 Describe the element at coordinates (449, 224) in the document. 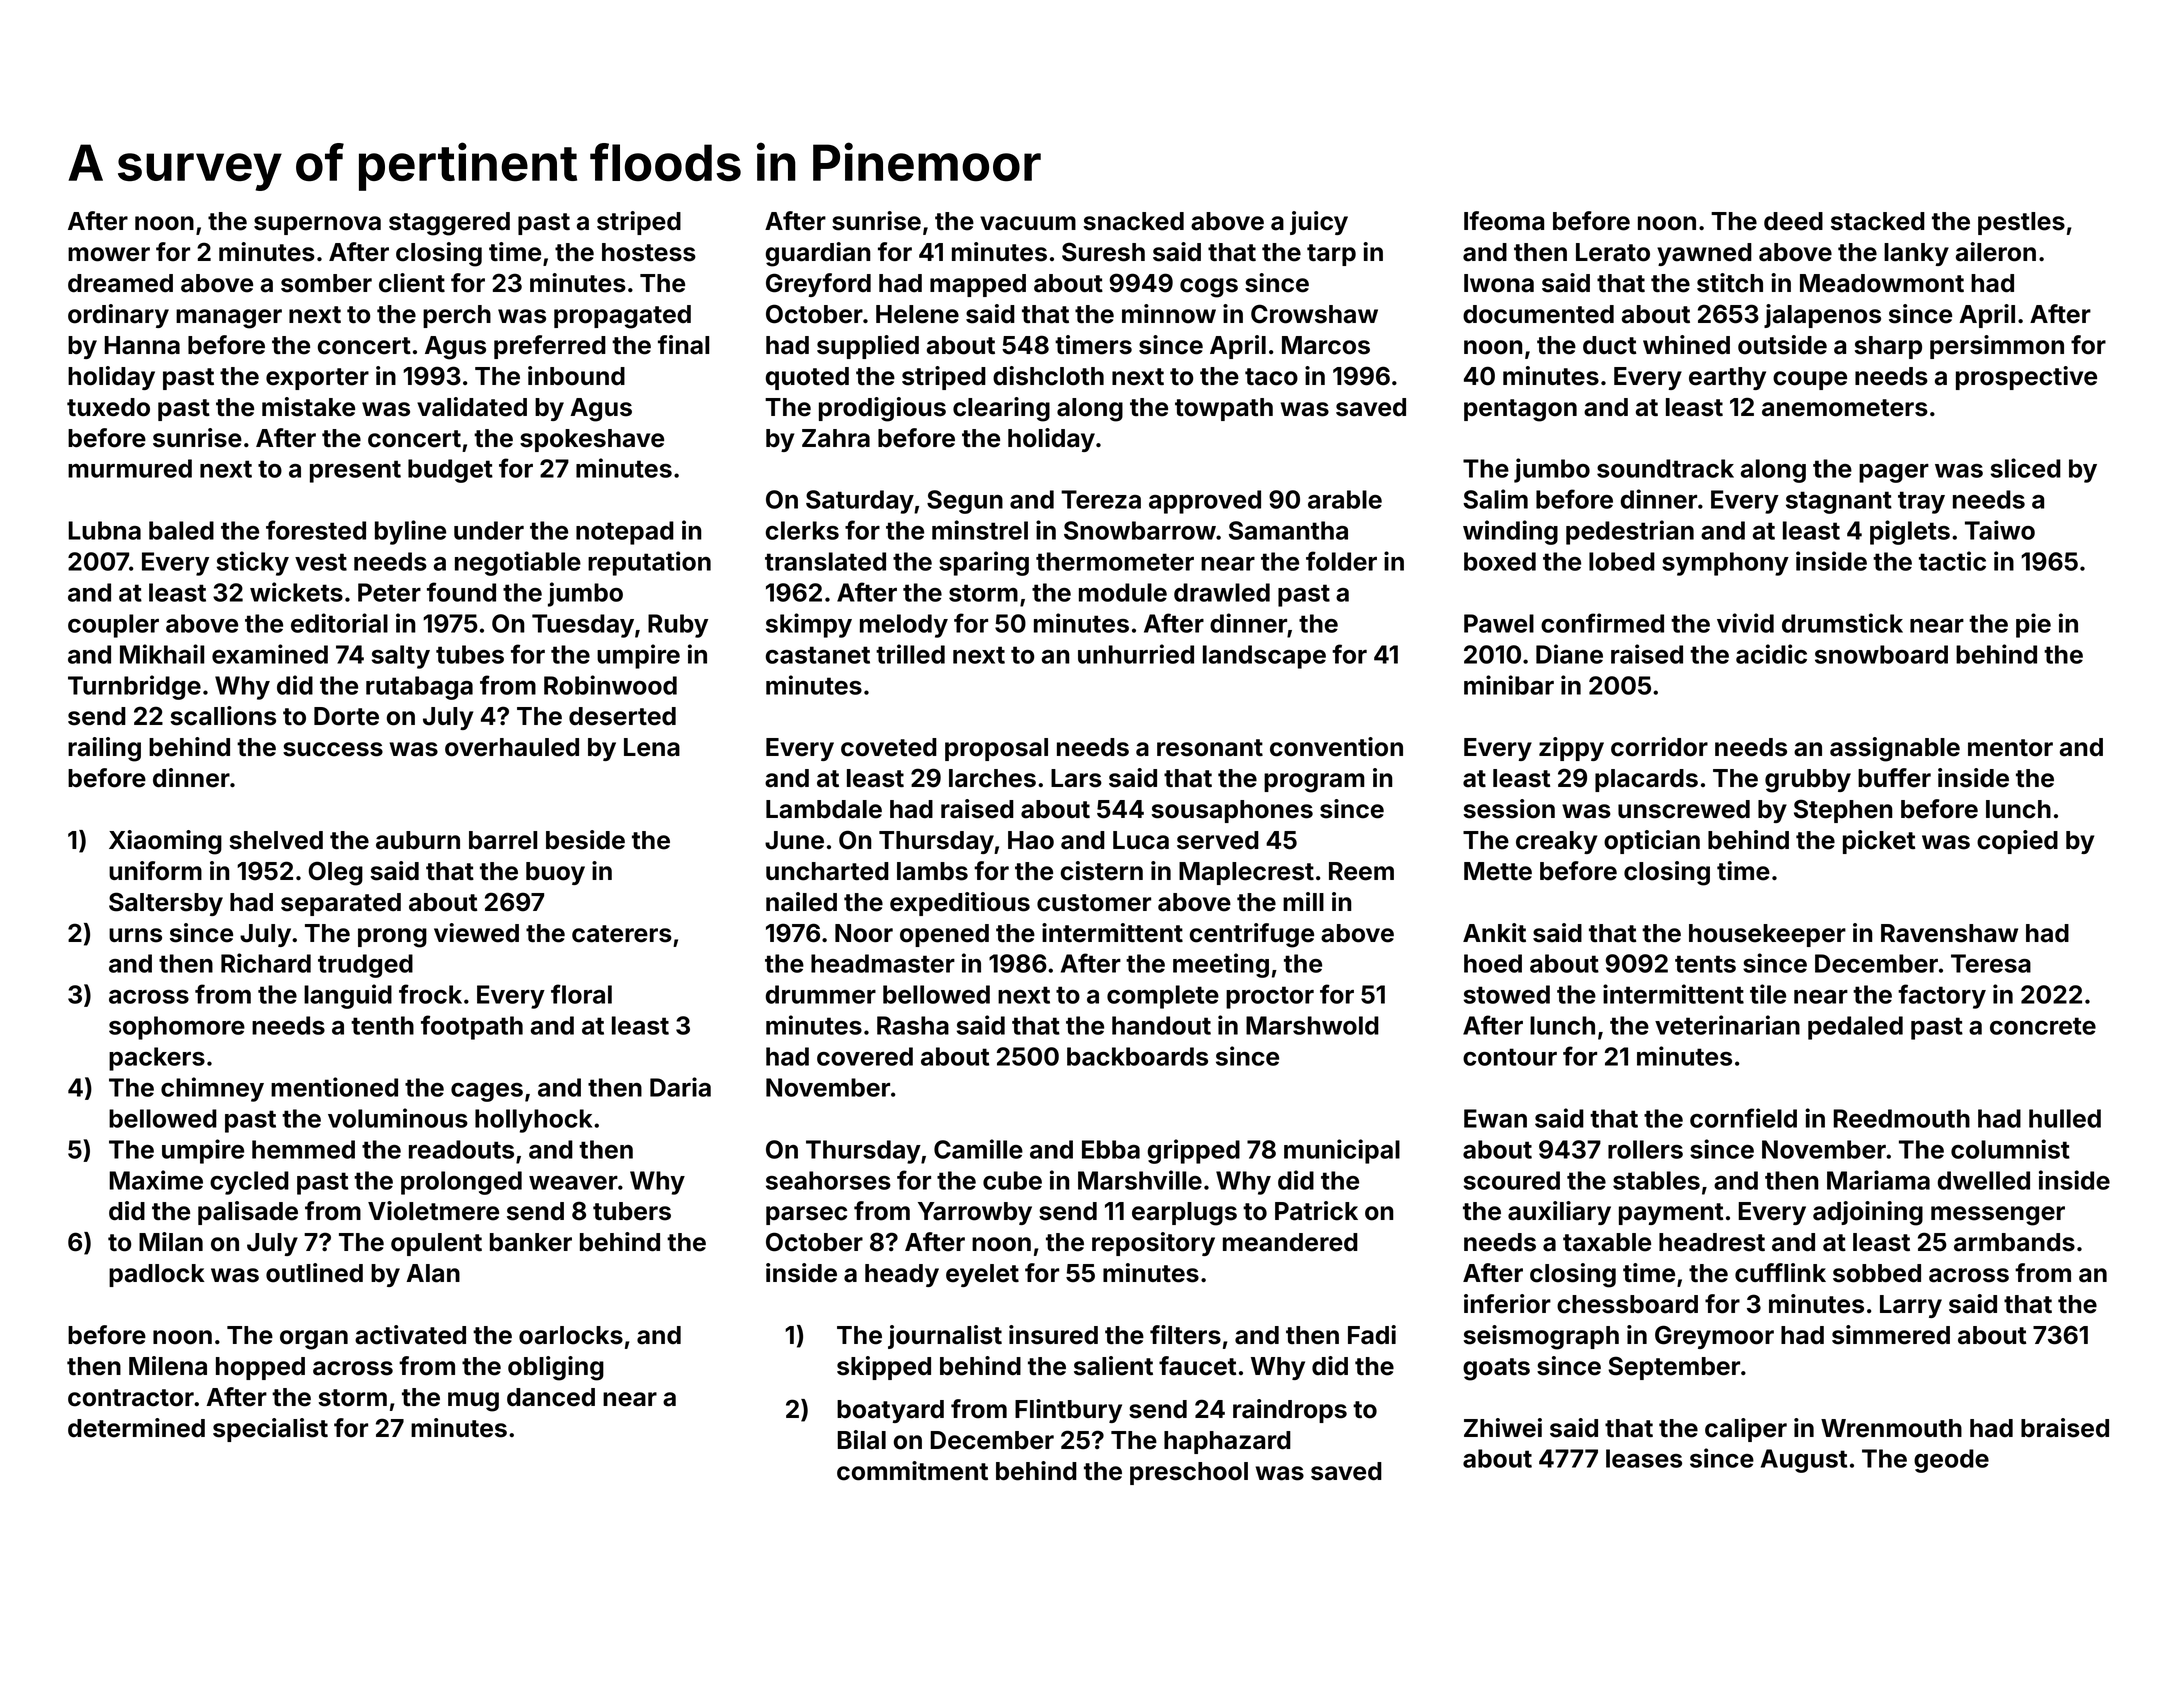

I see `staggered` at that location.
